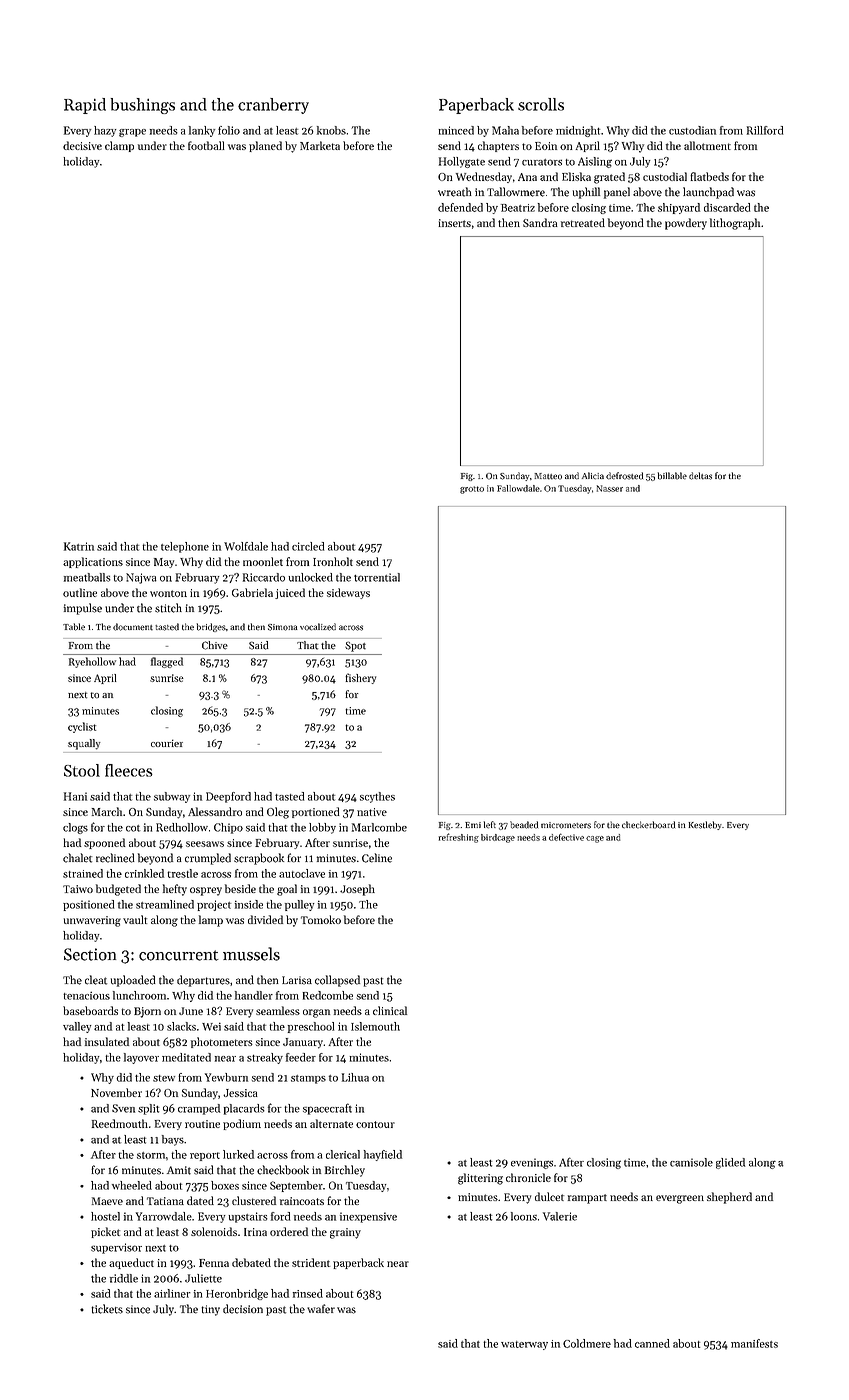 The image size is (849, 1400). I want to click on midnight, so click(578, 131).
